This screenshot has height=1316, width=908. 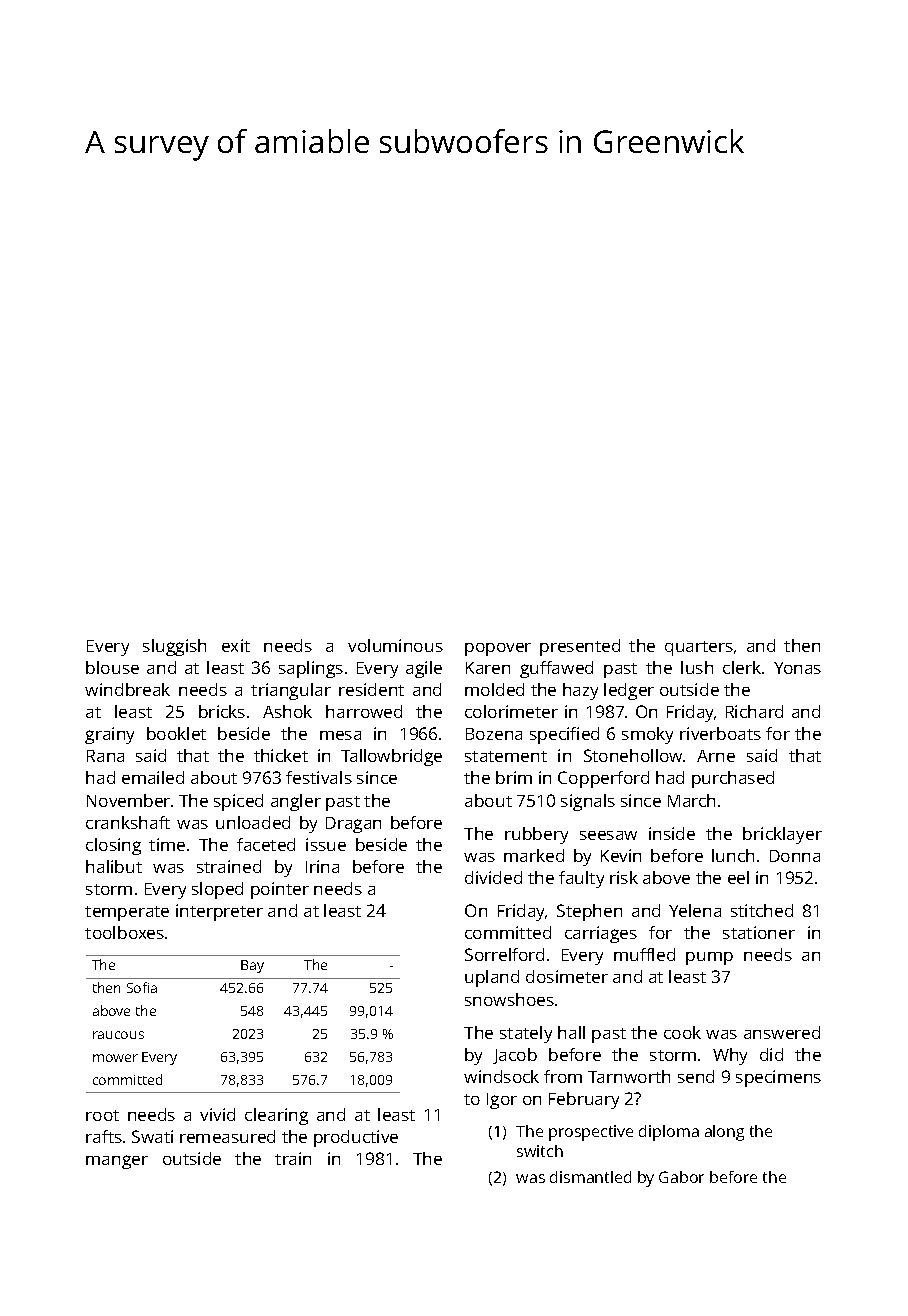 I want to click on quarters, so click(x=699, y=648).
